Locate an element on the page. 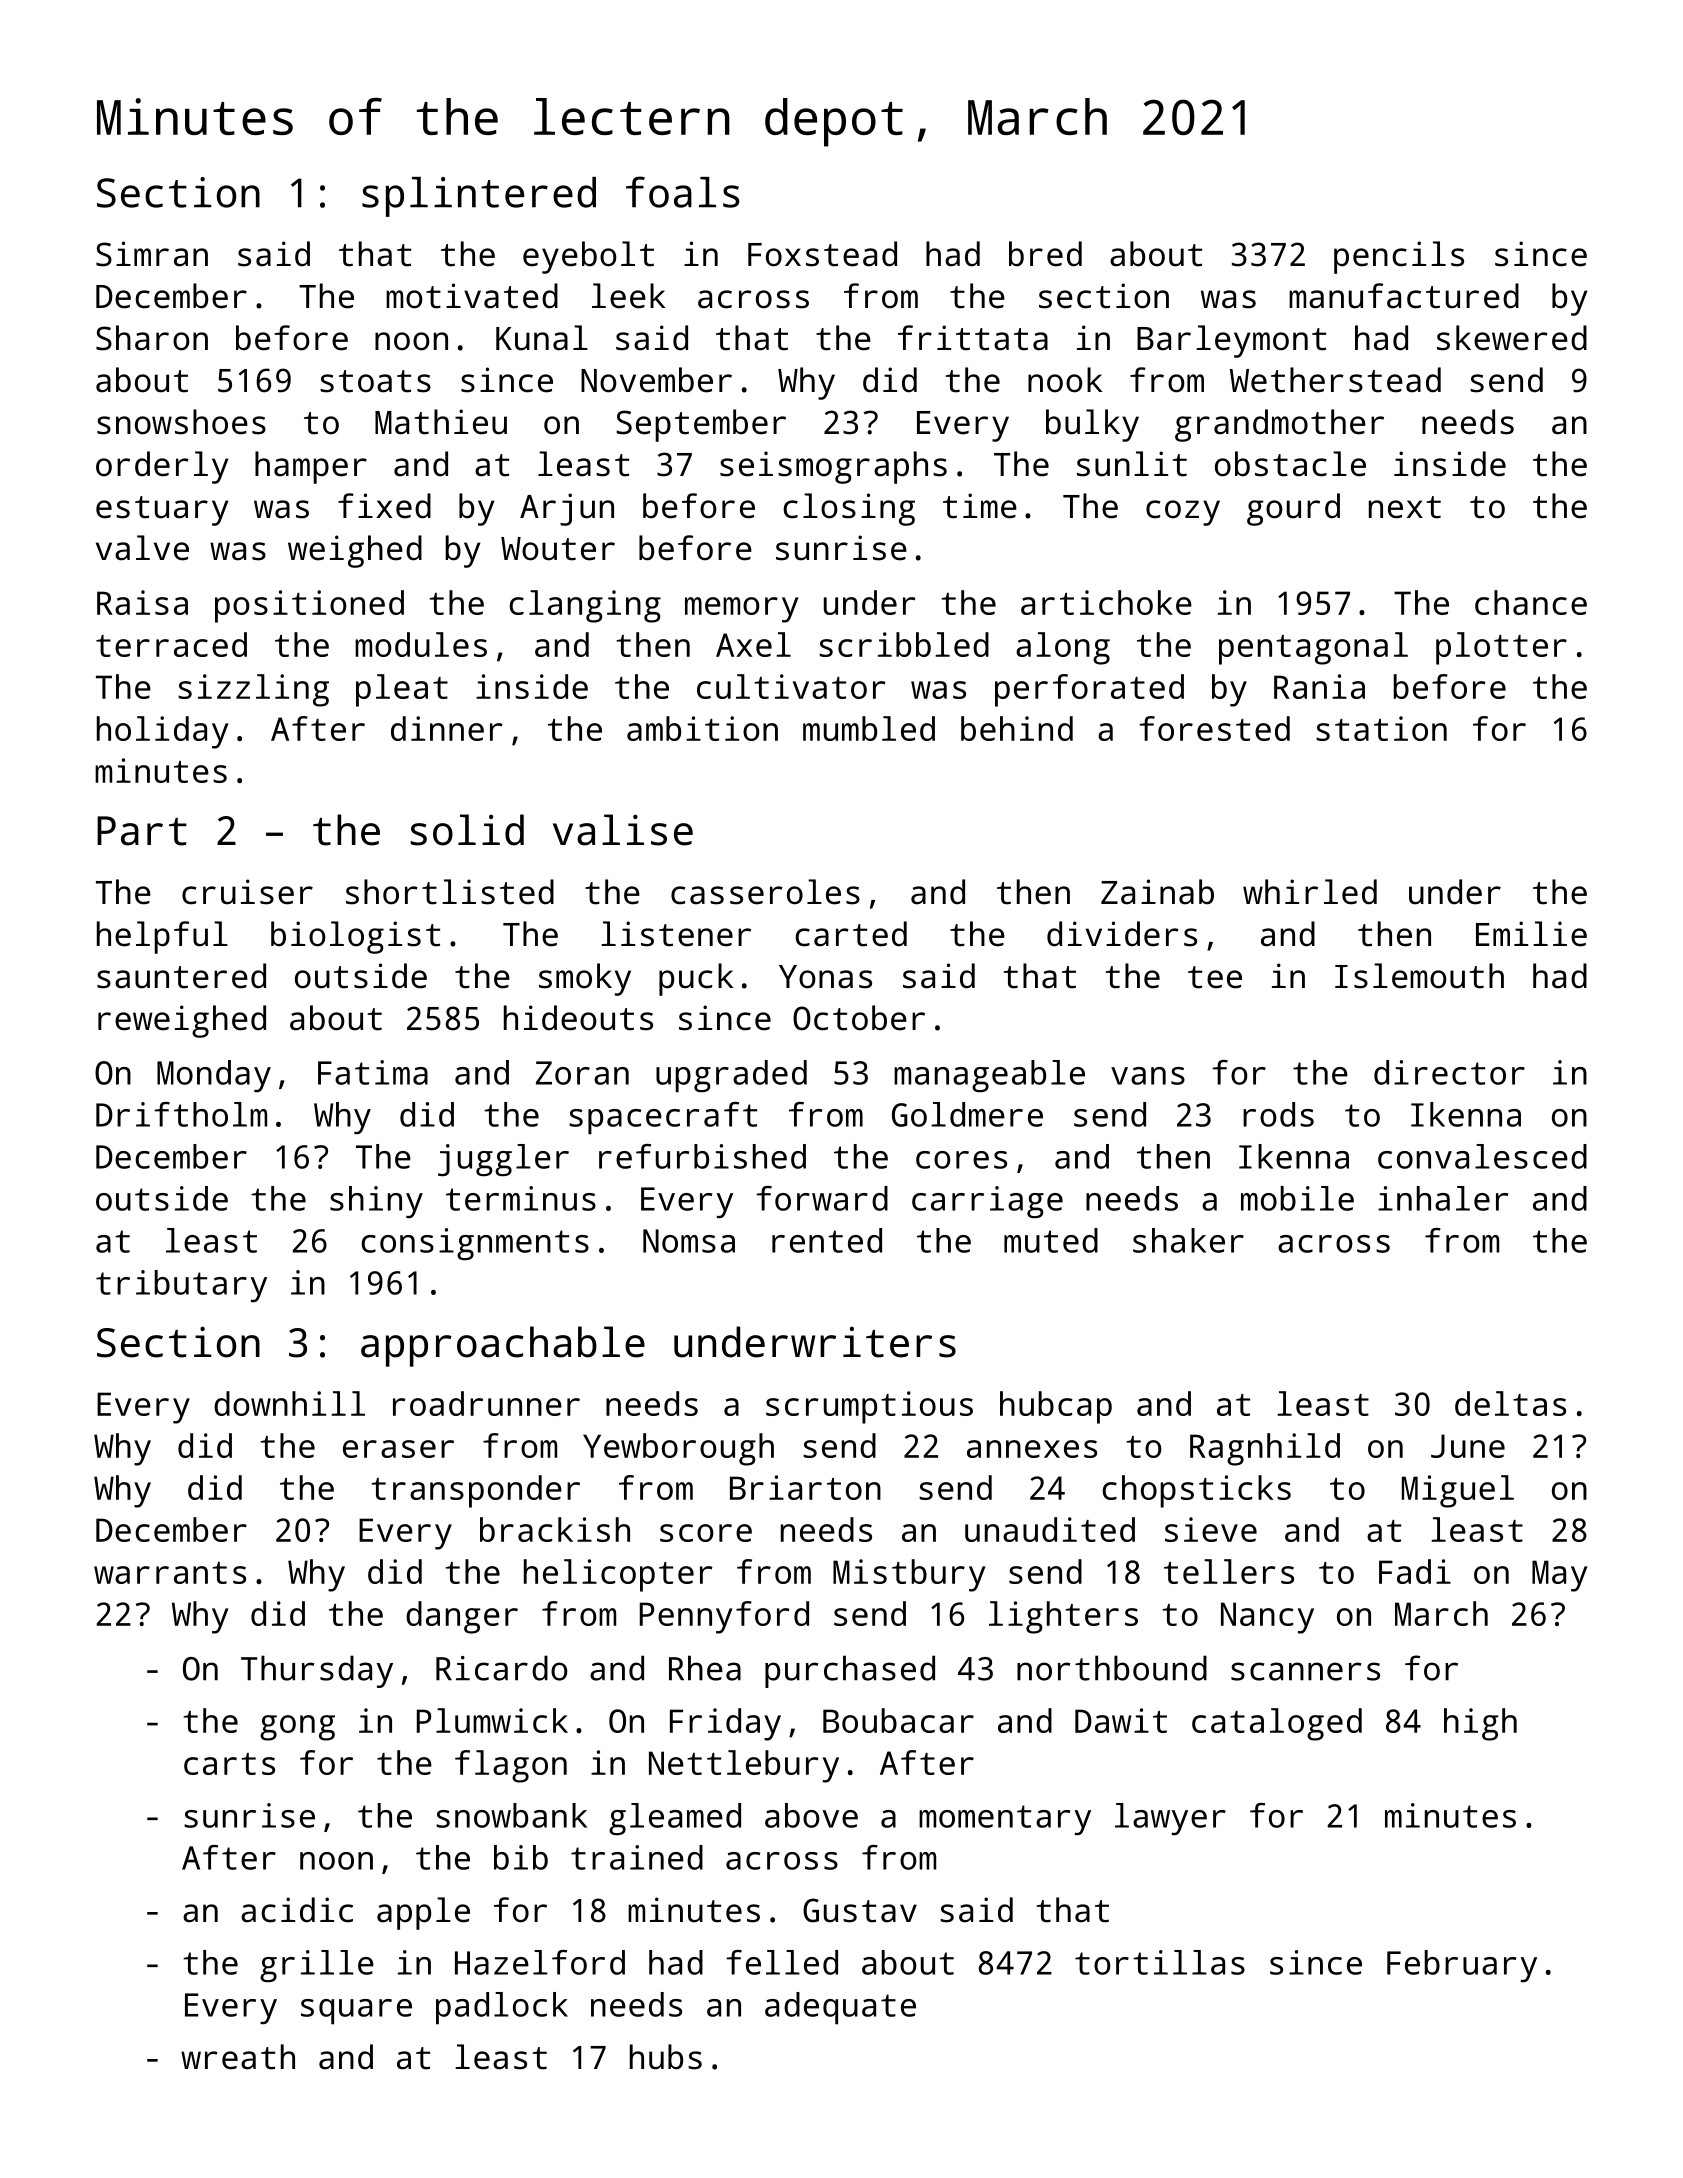  Driftholm is located at coordinates (181, 1114).
